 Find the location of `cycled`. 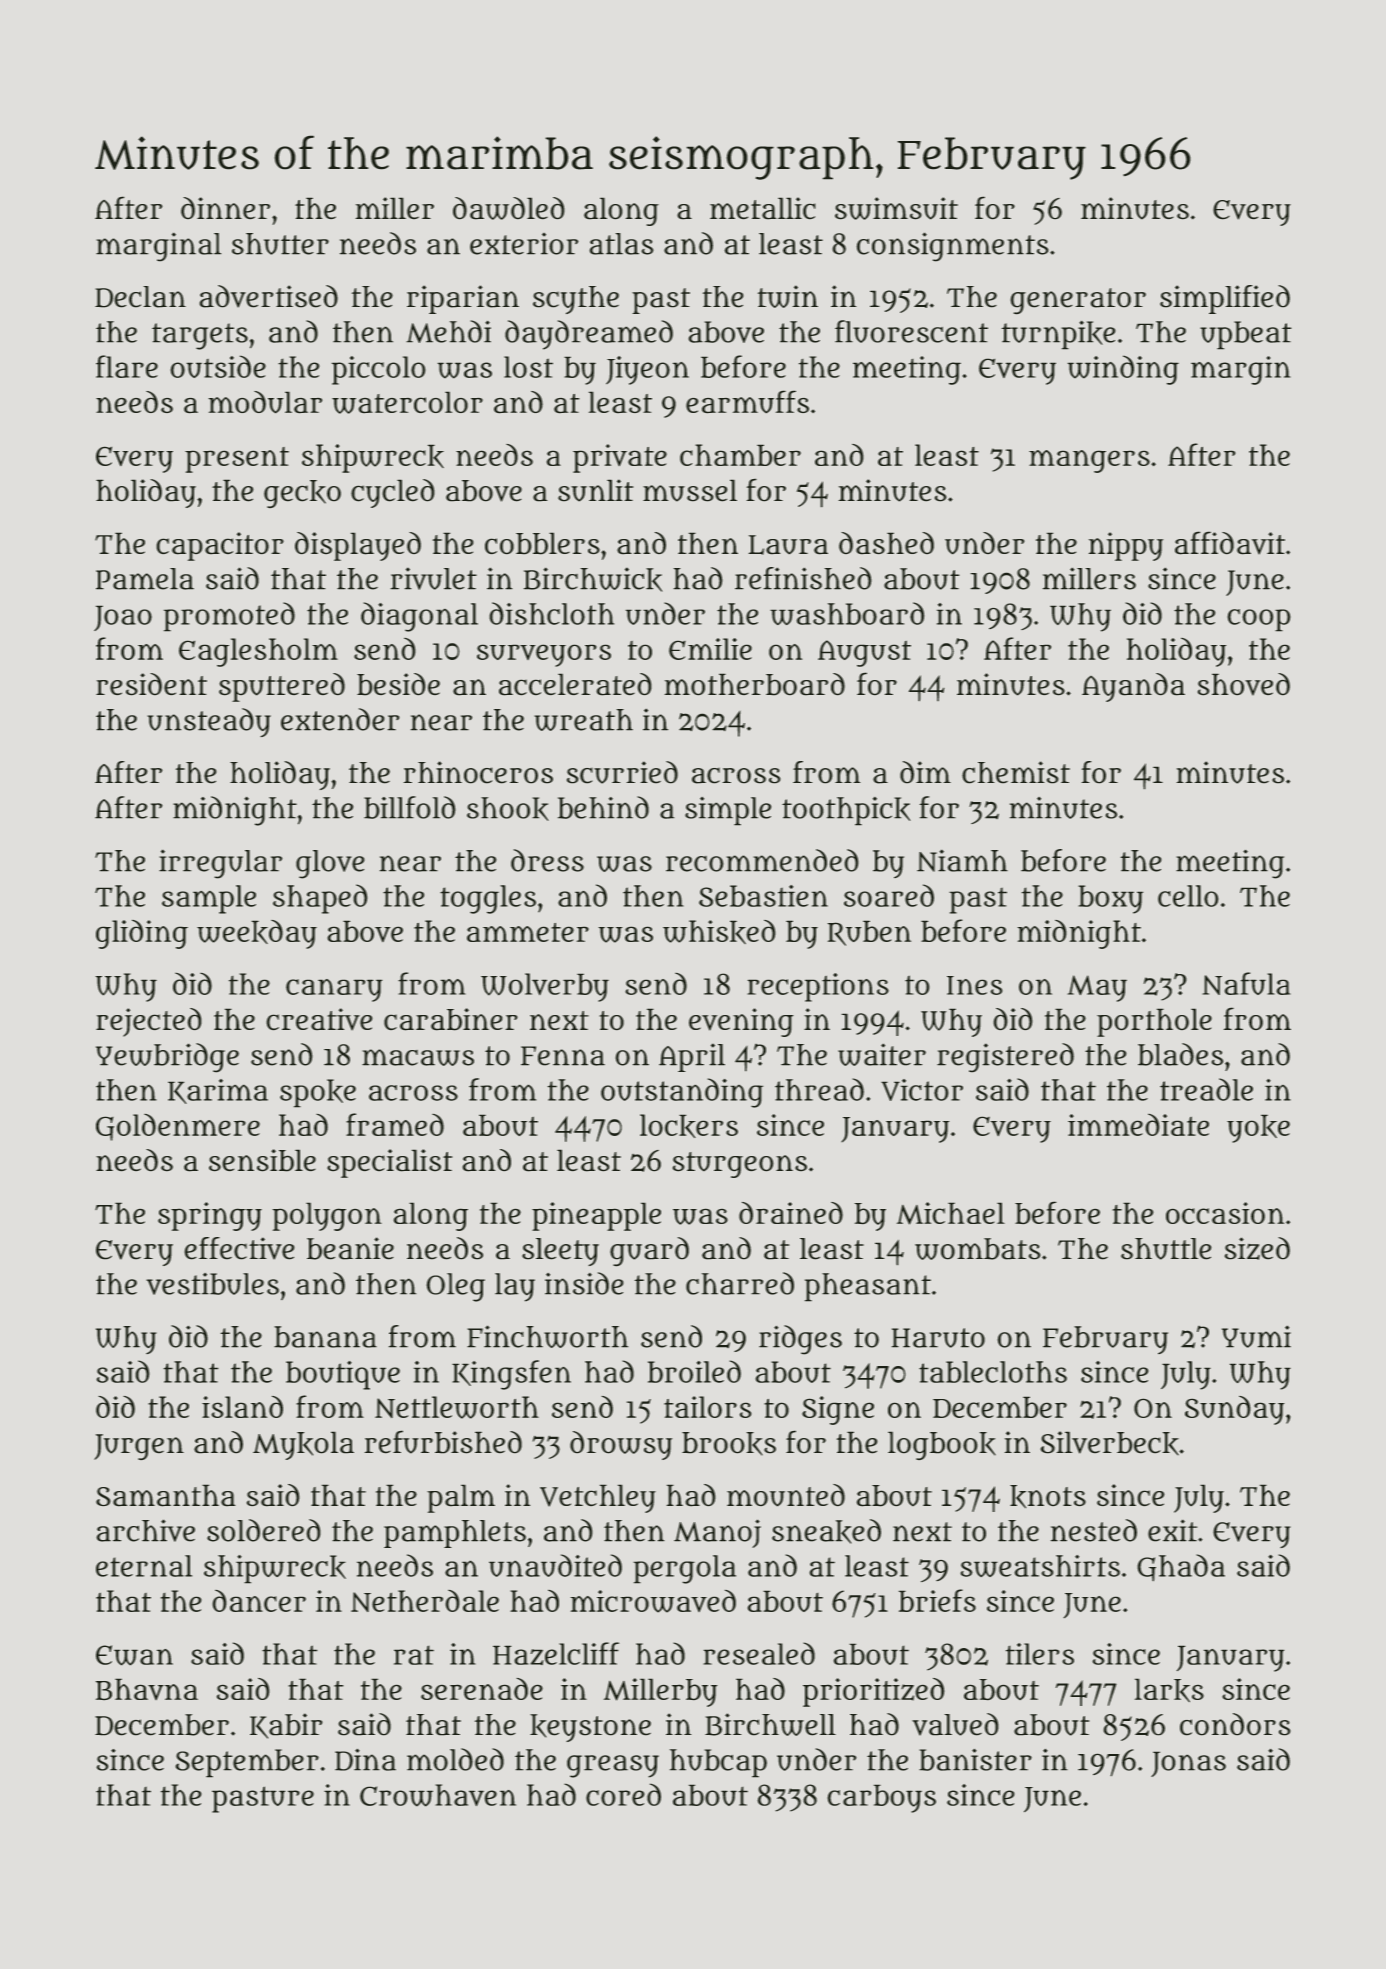

cycled is located at coordinates (392, 493).
